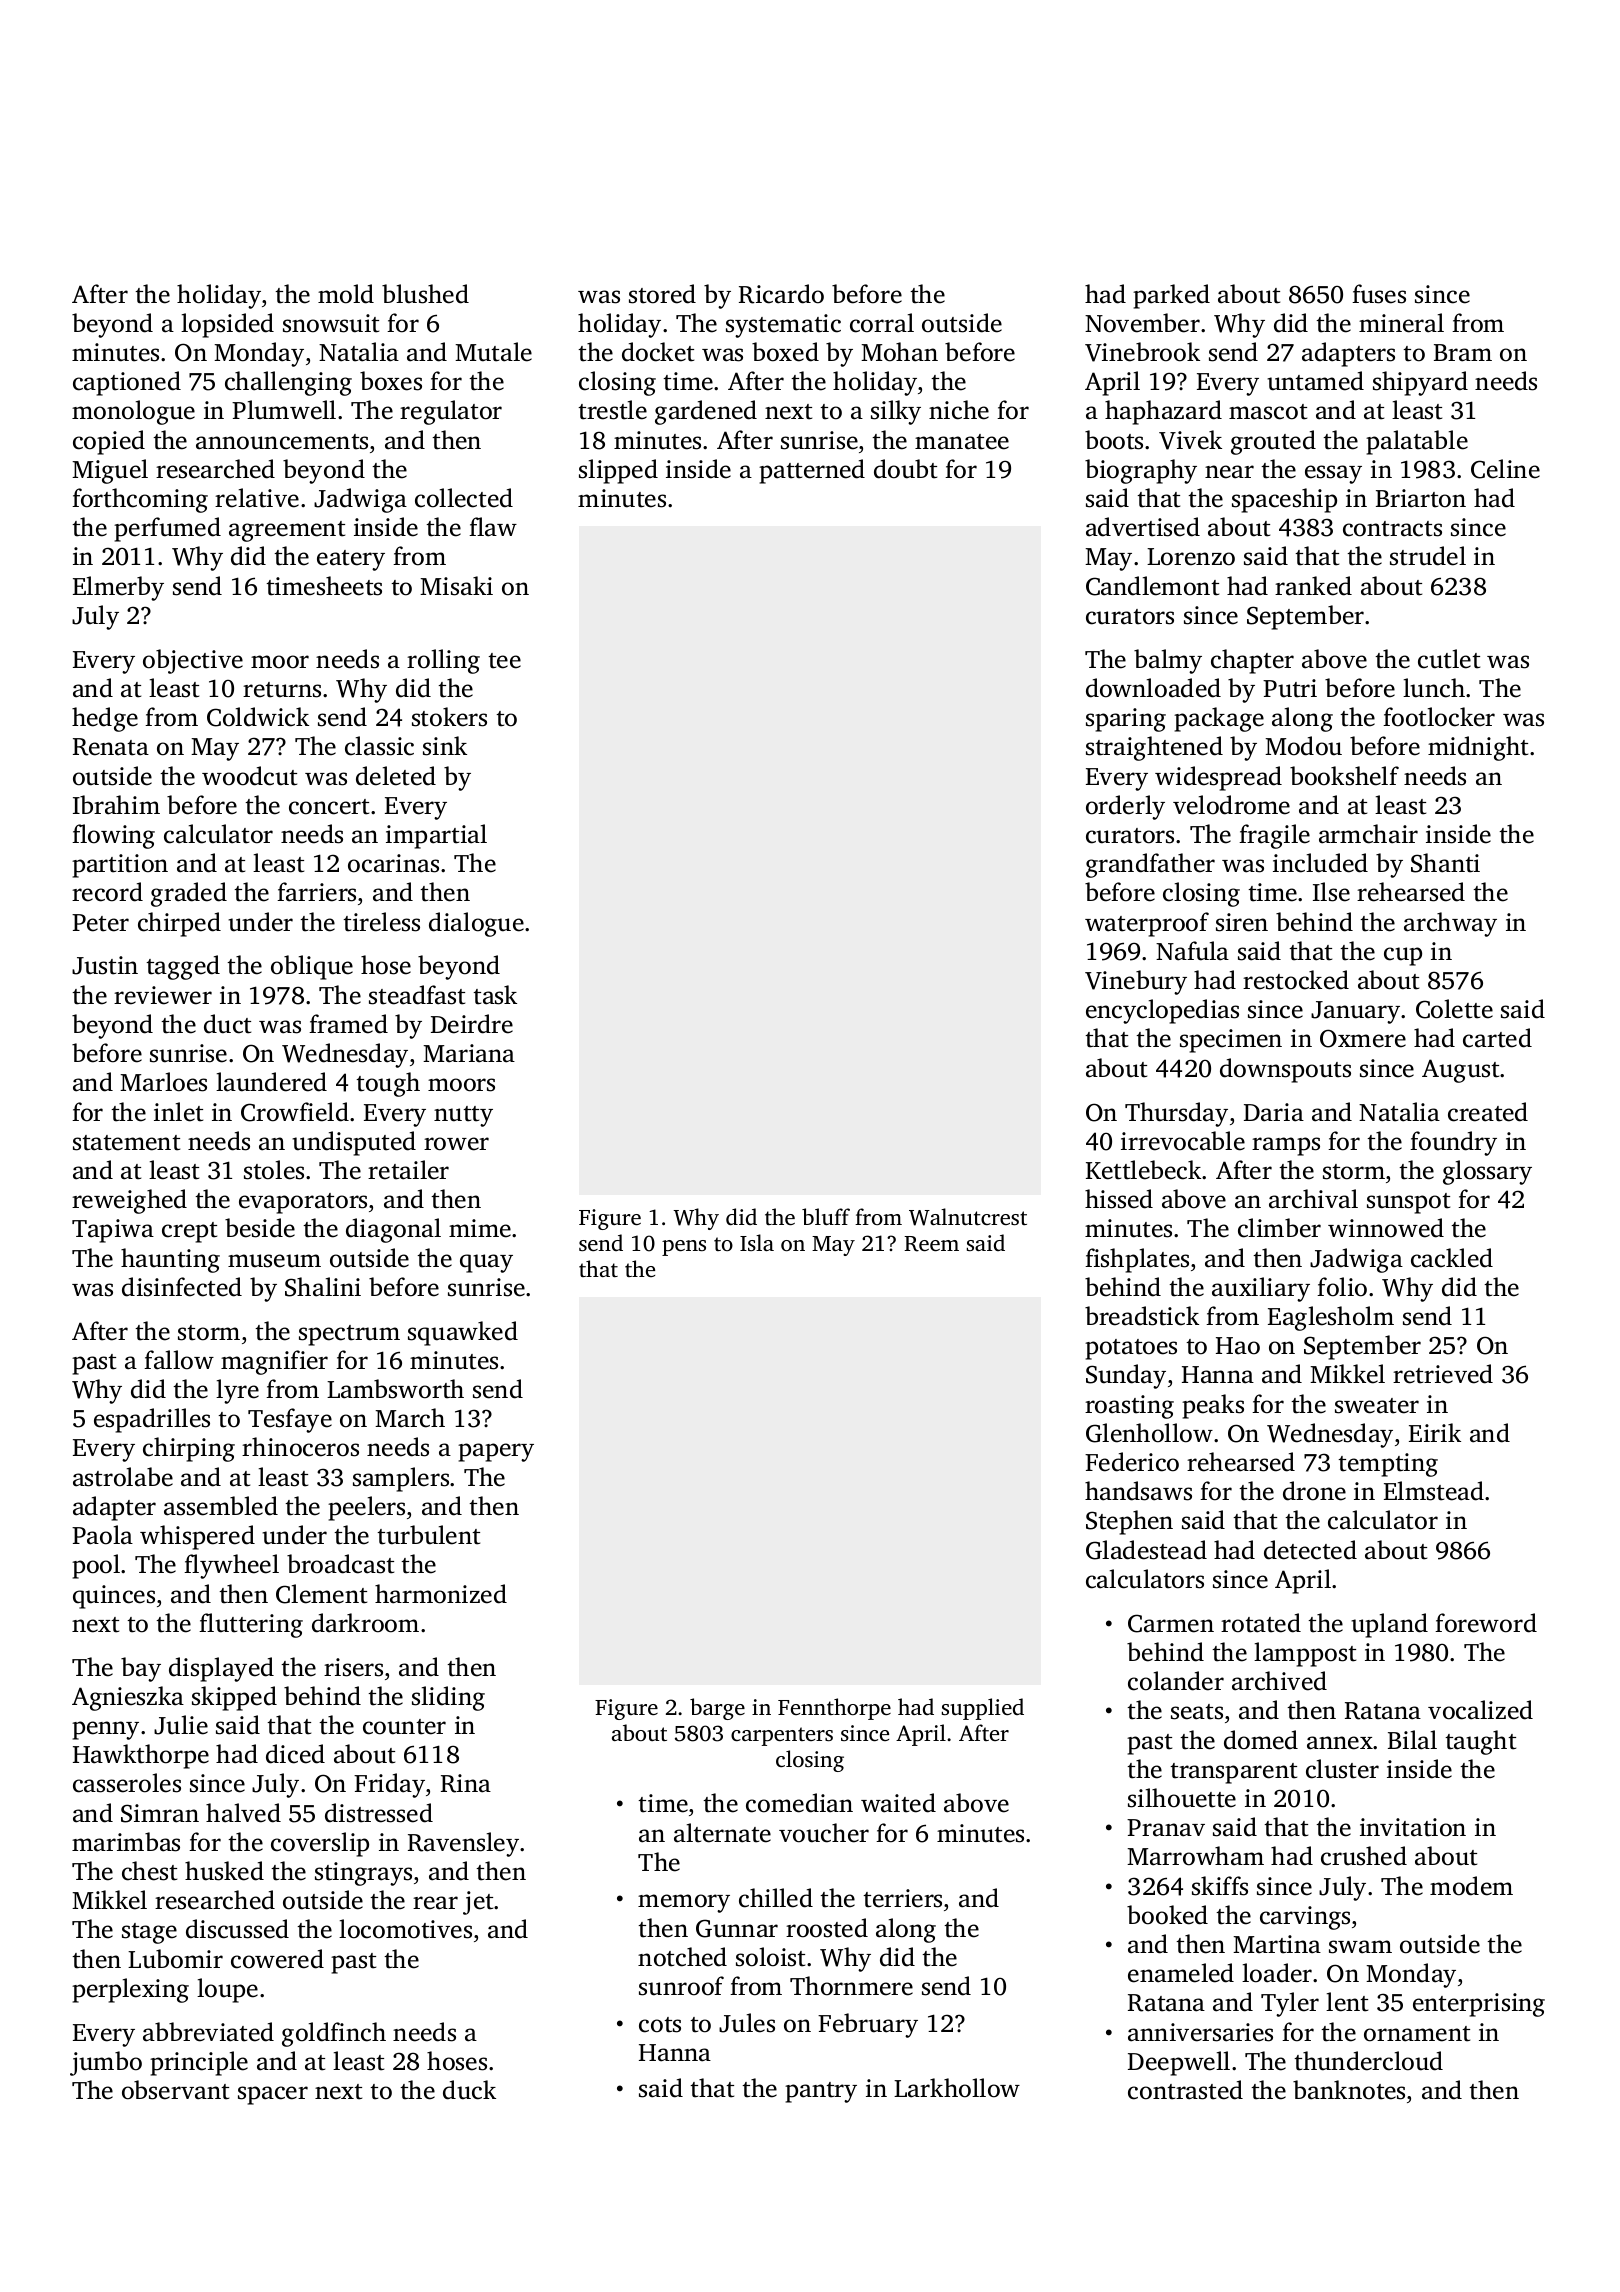  Describe the element at coordinates (781, 294) in the screenshot. I see `Ricardo` at that location.
